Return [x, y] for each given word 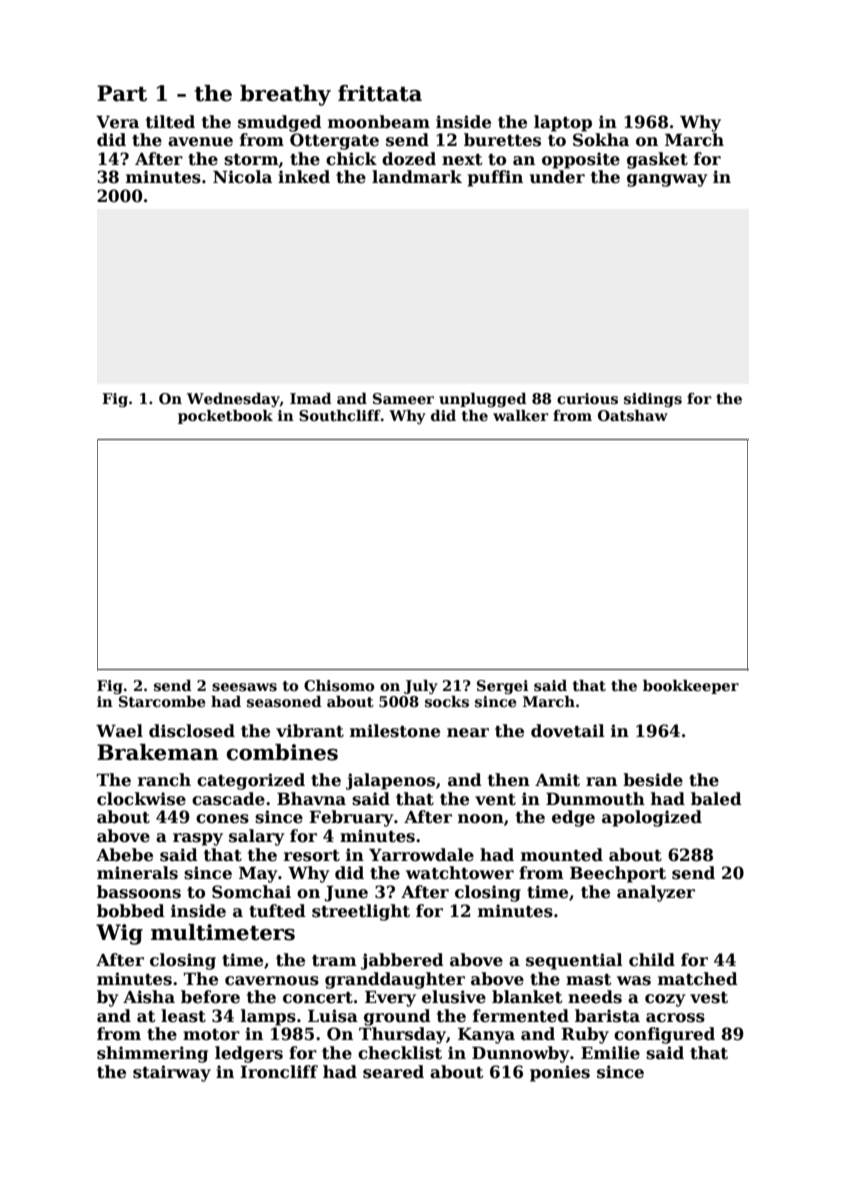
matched [698, 979]
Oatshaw [633, 415]
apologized [652, 818]
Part [122, 93]
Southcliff [340, 415]
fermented [521, 1016]
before [210, 997]
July [421, 687]
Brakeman [158, 752]
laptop [563, 123]
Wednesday [233, 400]
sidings [653, 400]
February [351, 818]
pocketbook [225, 417]
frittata [380, 93]
